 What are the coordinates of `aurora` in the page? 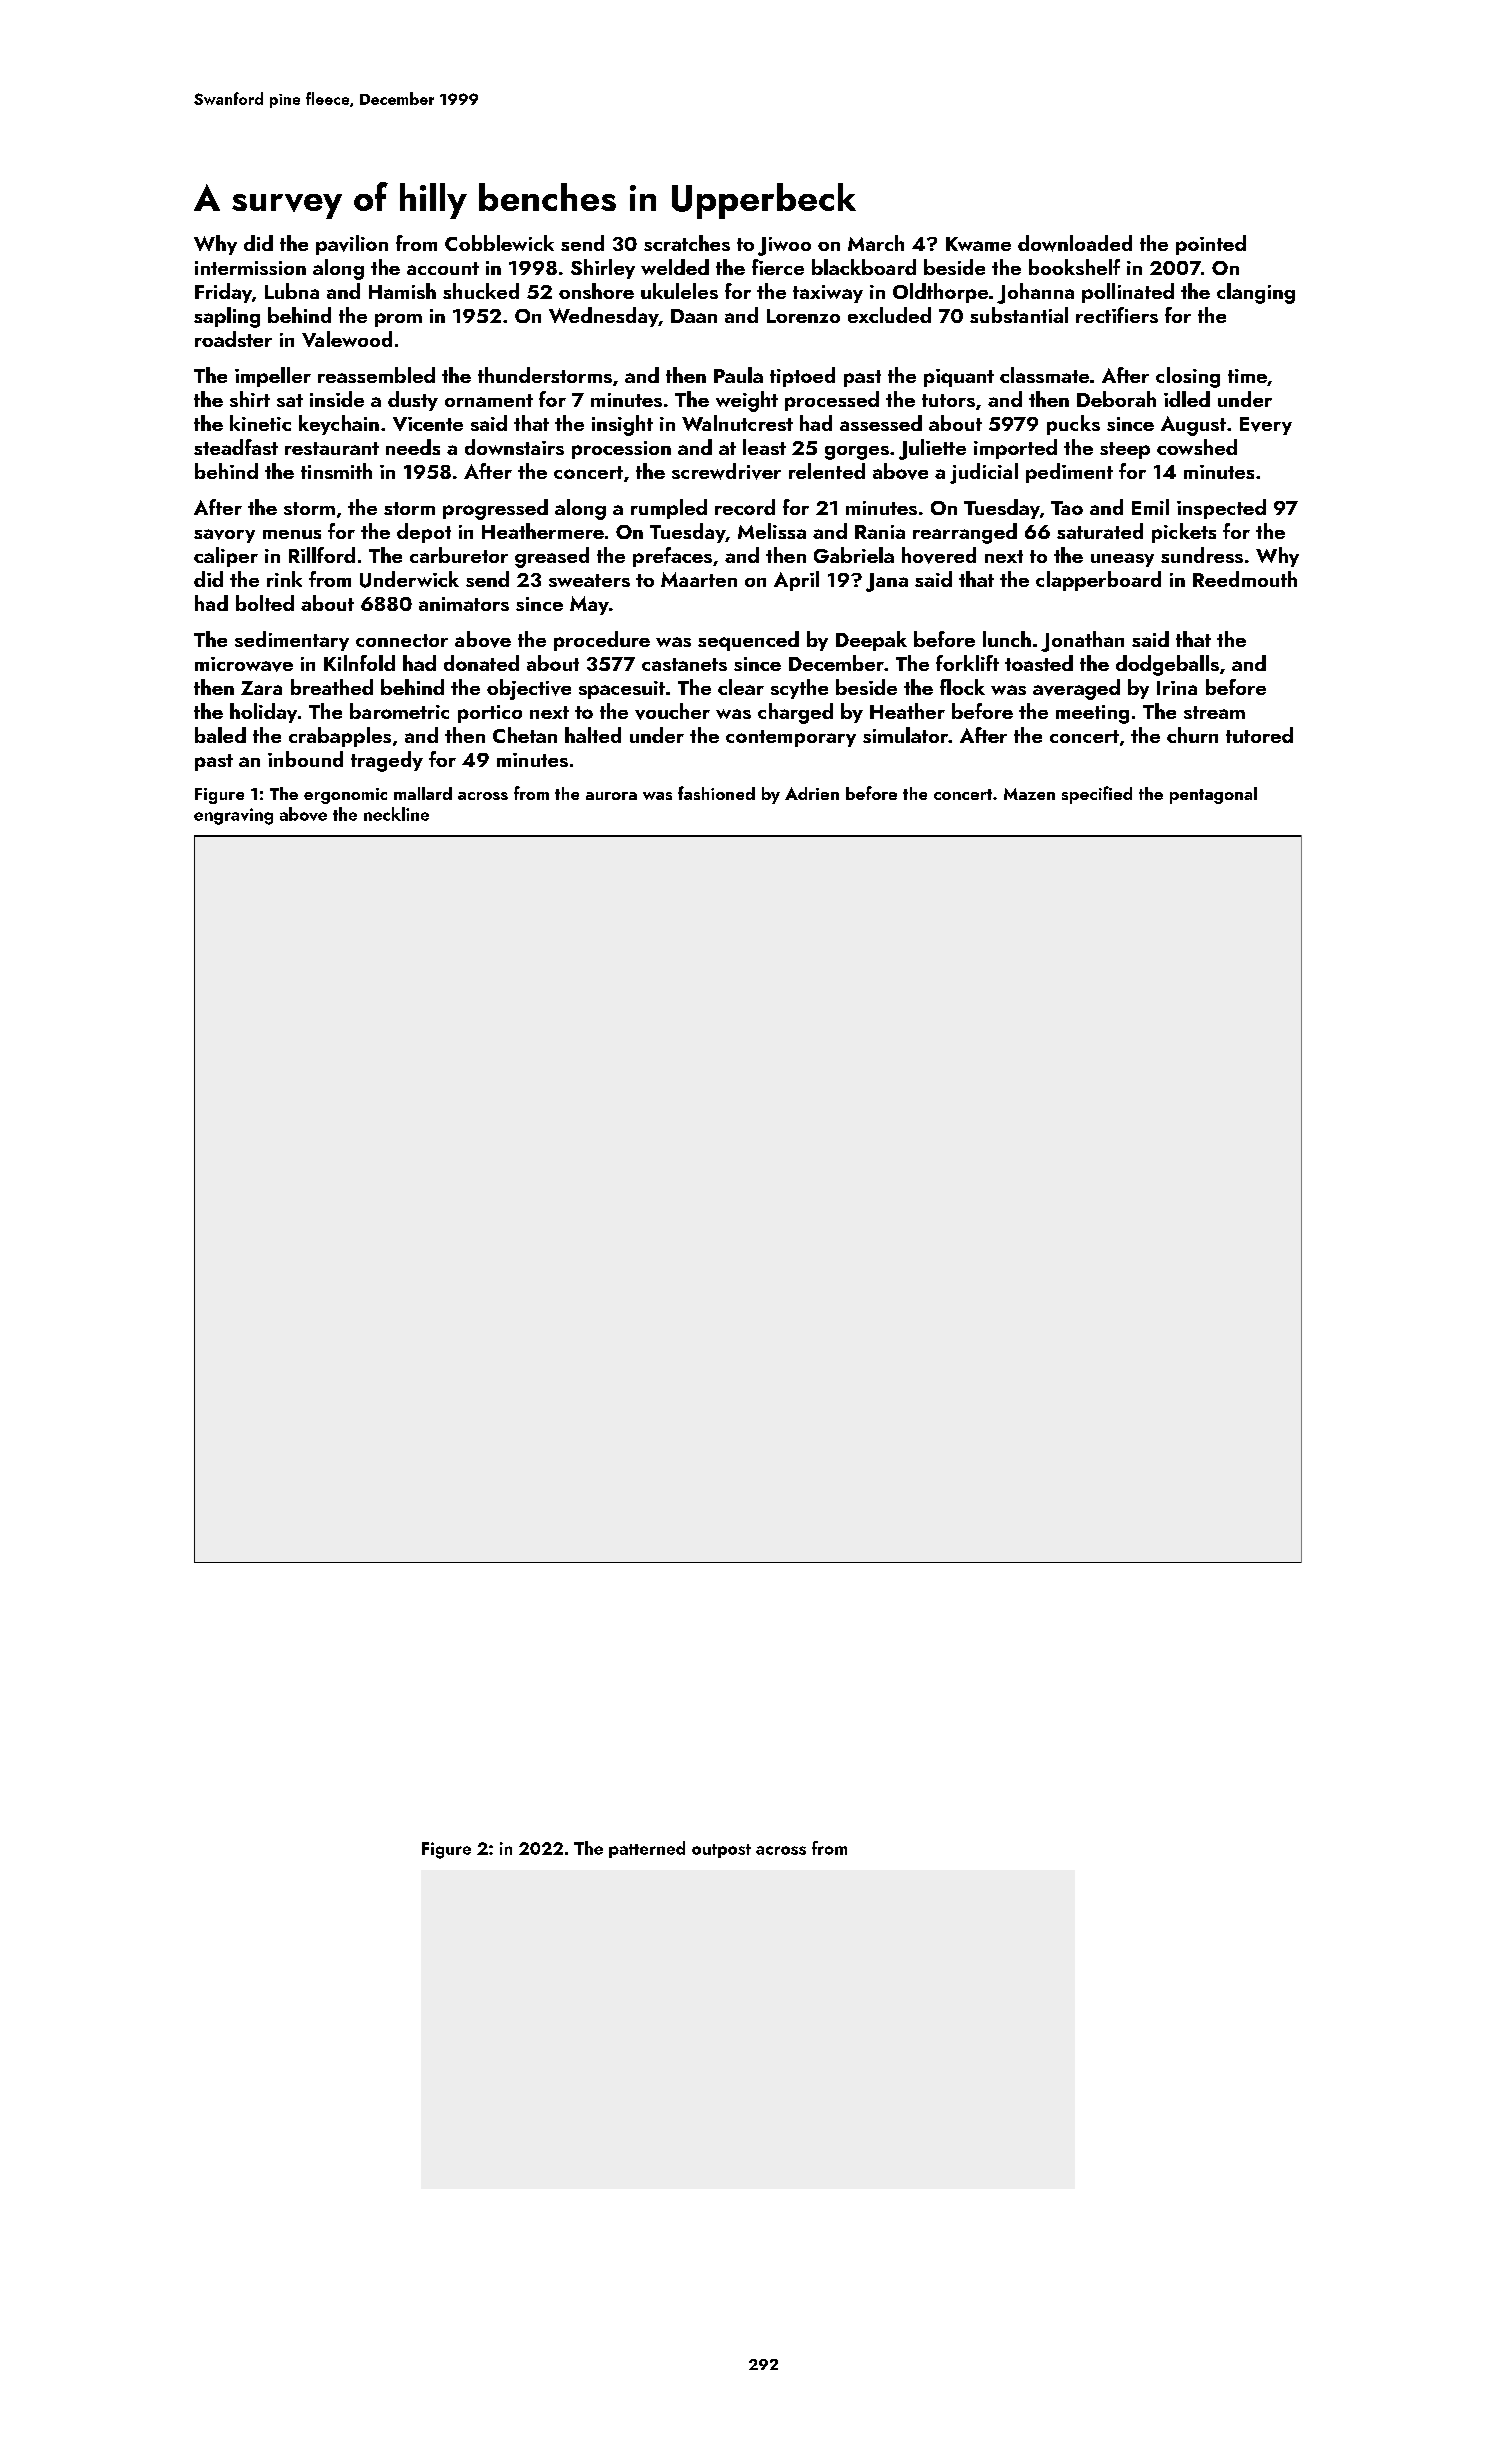 It's located at (611, 796).
